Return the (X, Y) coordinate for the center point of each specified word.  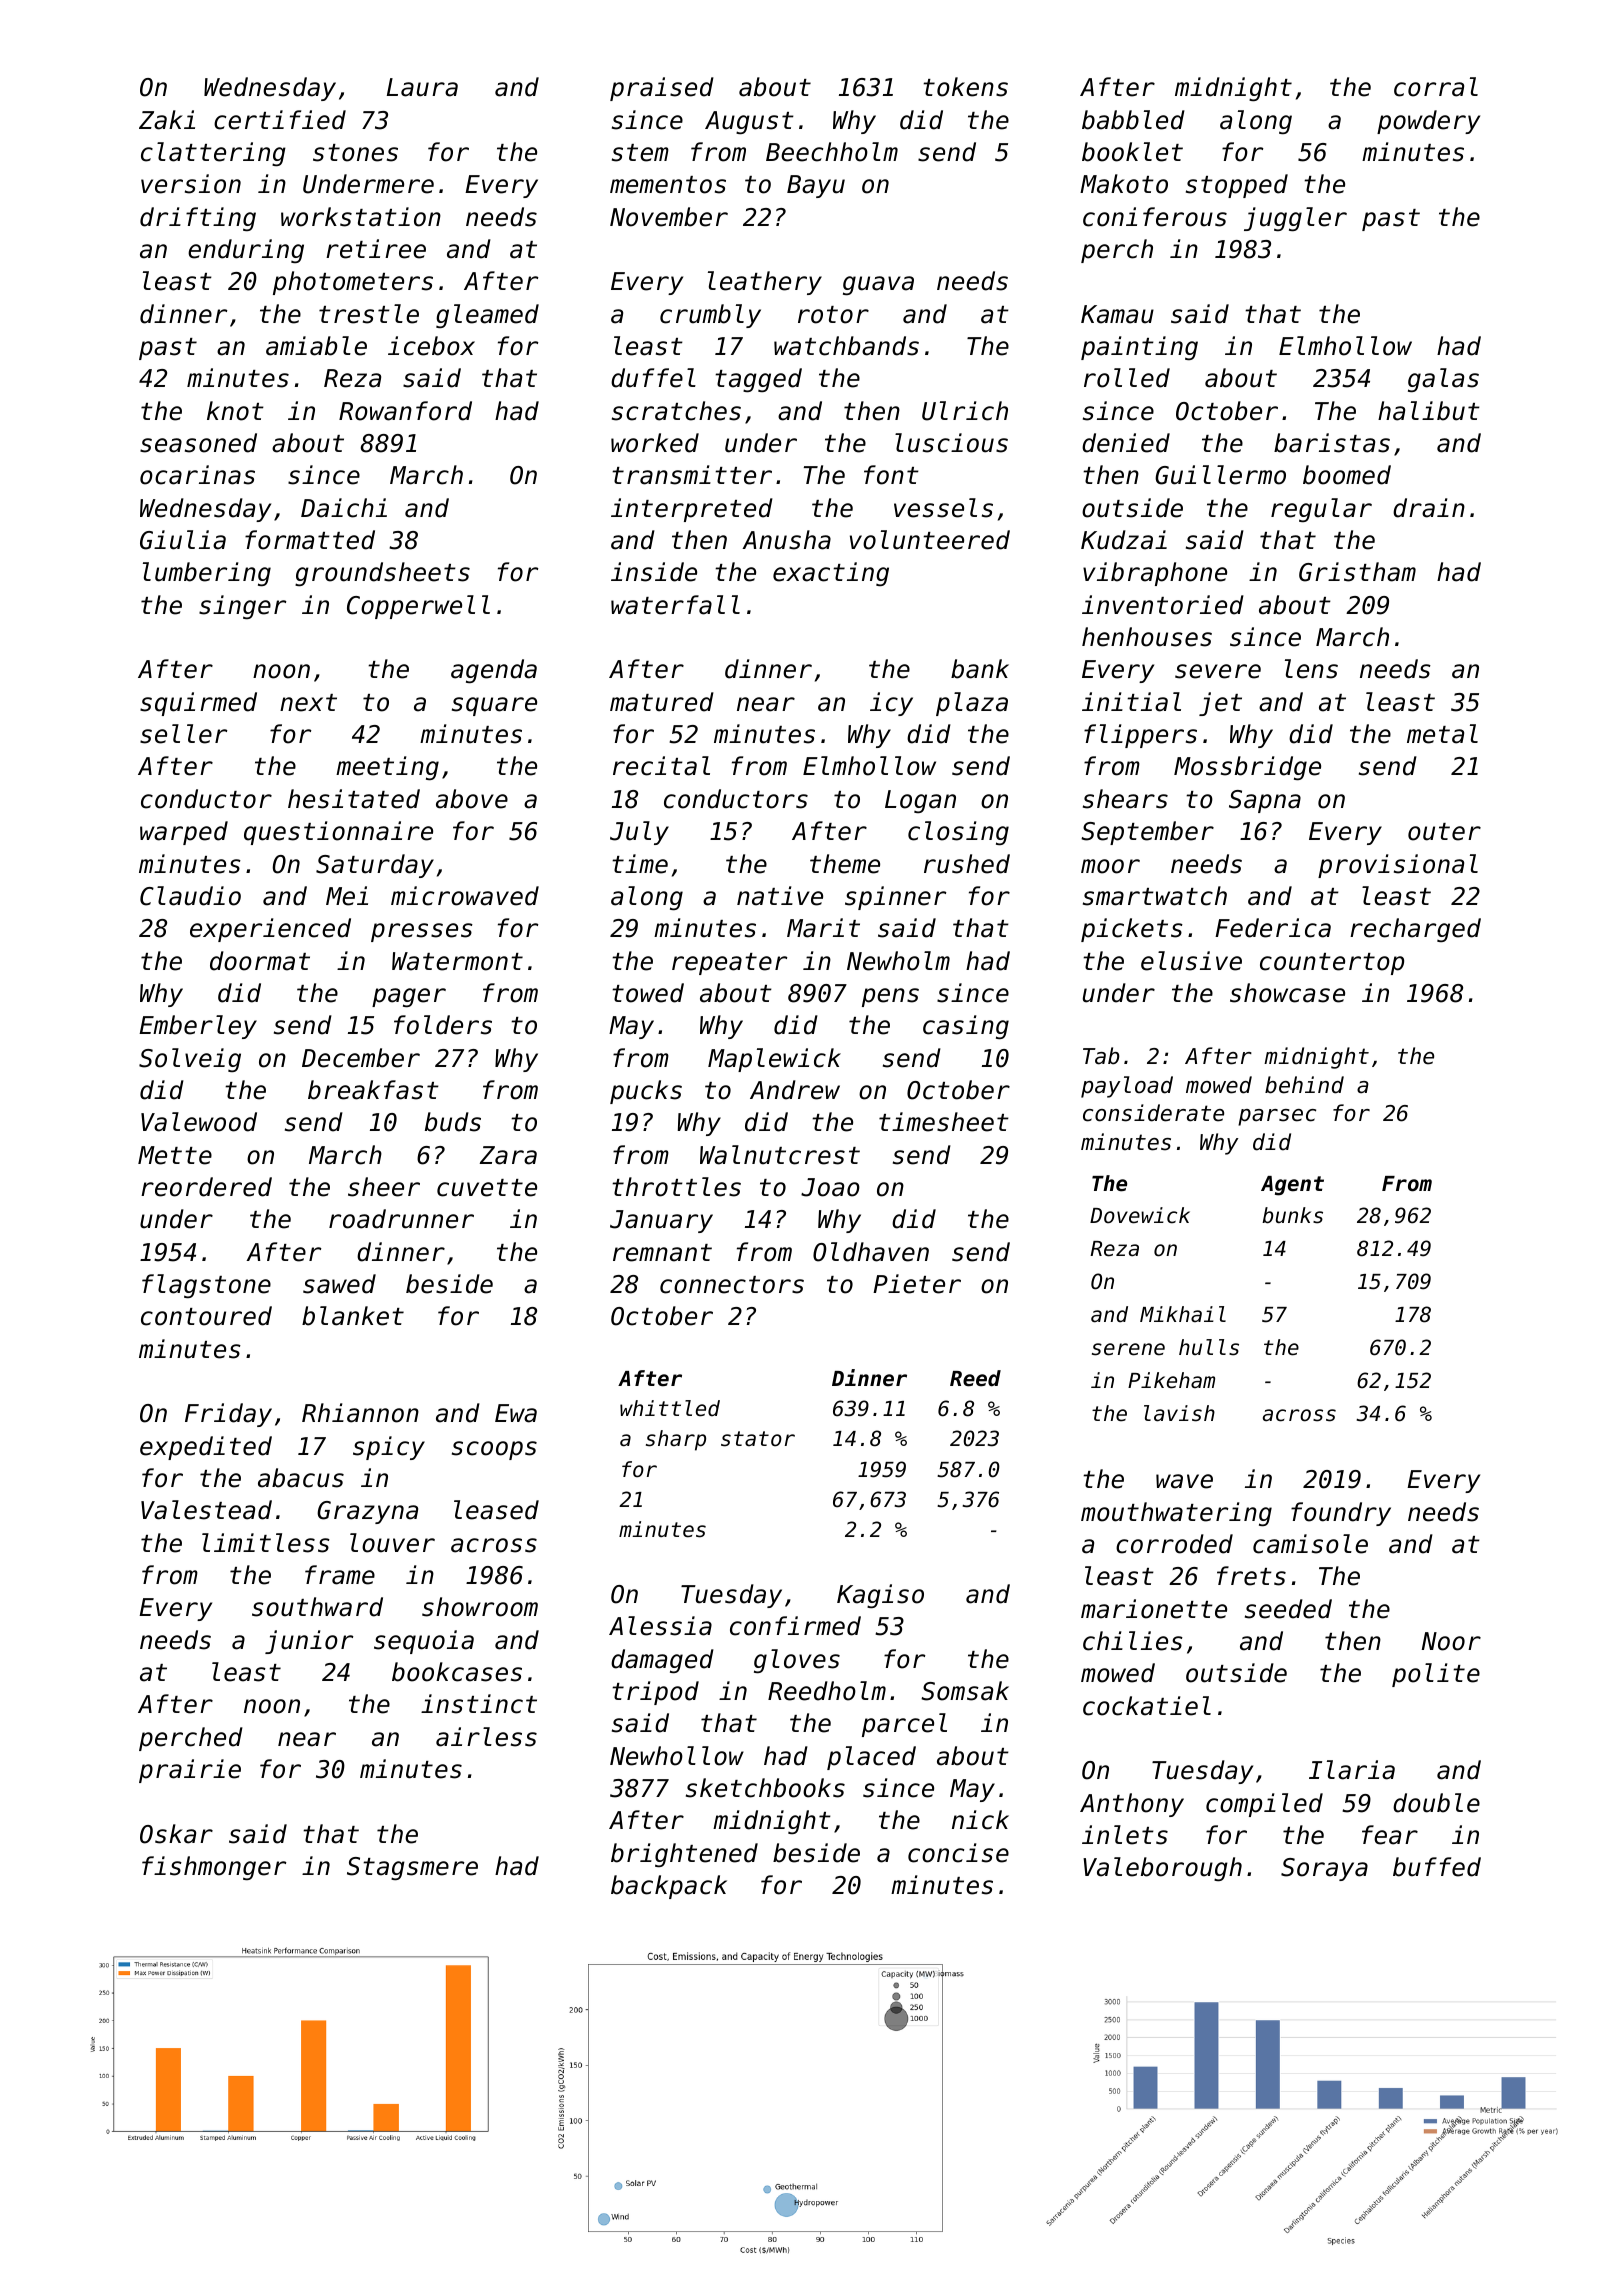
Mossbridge (1247, 768)
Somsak (965, 1691)
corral (1436, 87)
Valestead (206, 1510)
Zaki (167, 120)
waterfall (675, 605)
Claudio (190, 896)
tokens (965, 87)
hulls (1209, 1347)
